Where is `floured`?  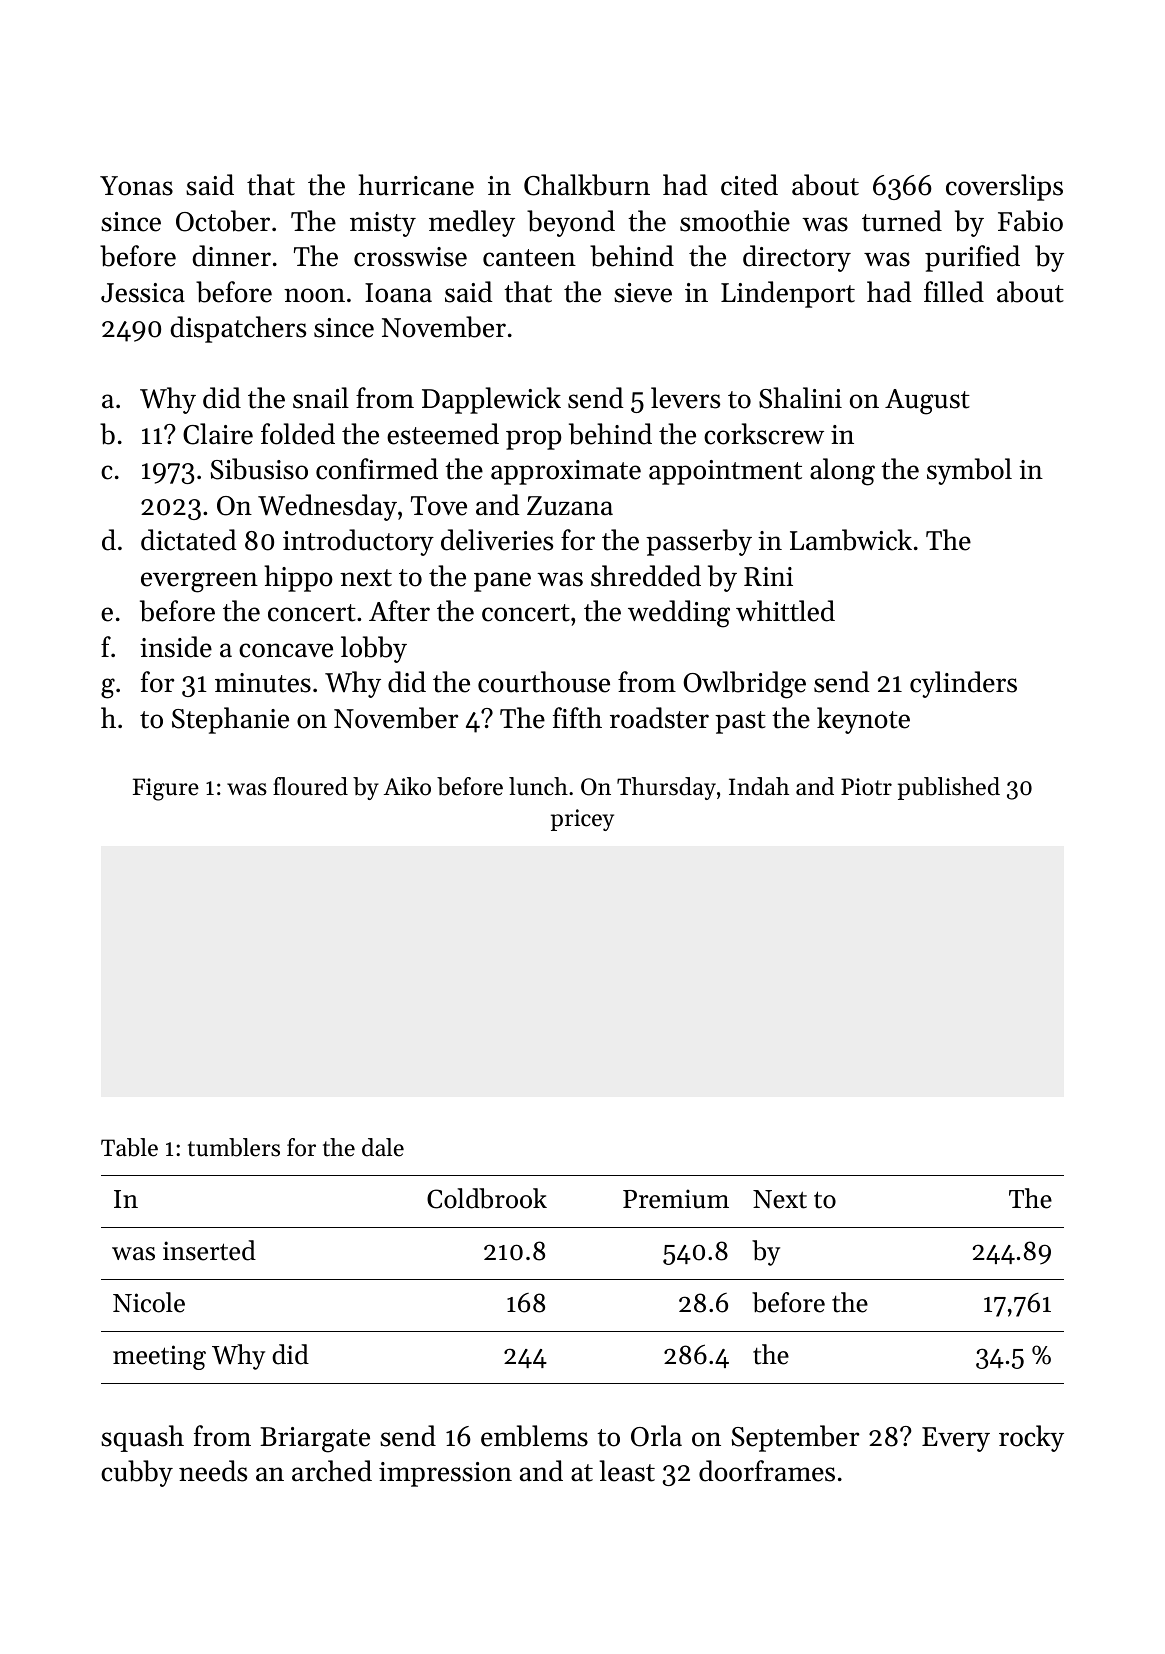 floured is located at coordinates (310, 786).
